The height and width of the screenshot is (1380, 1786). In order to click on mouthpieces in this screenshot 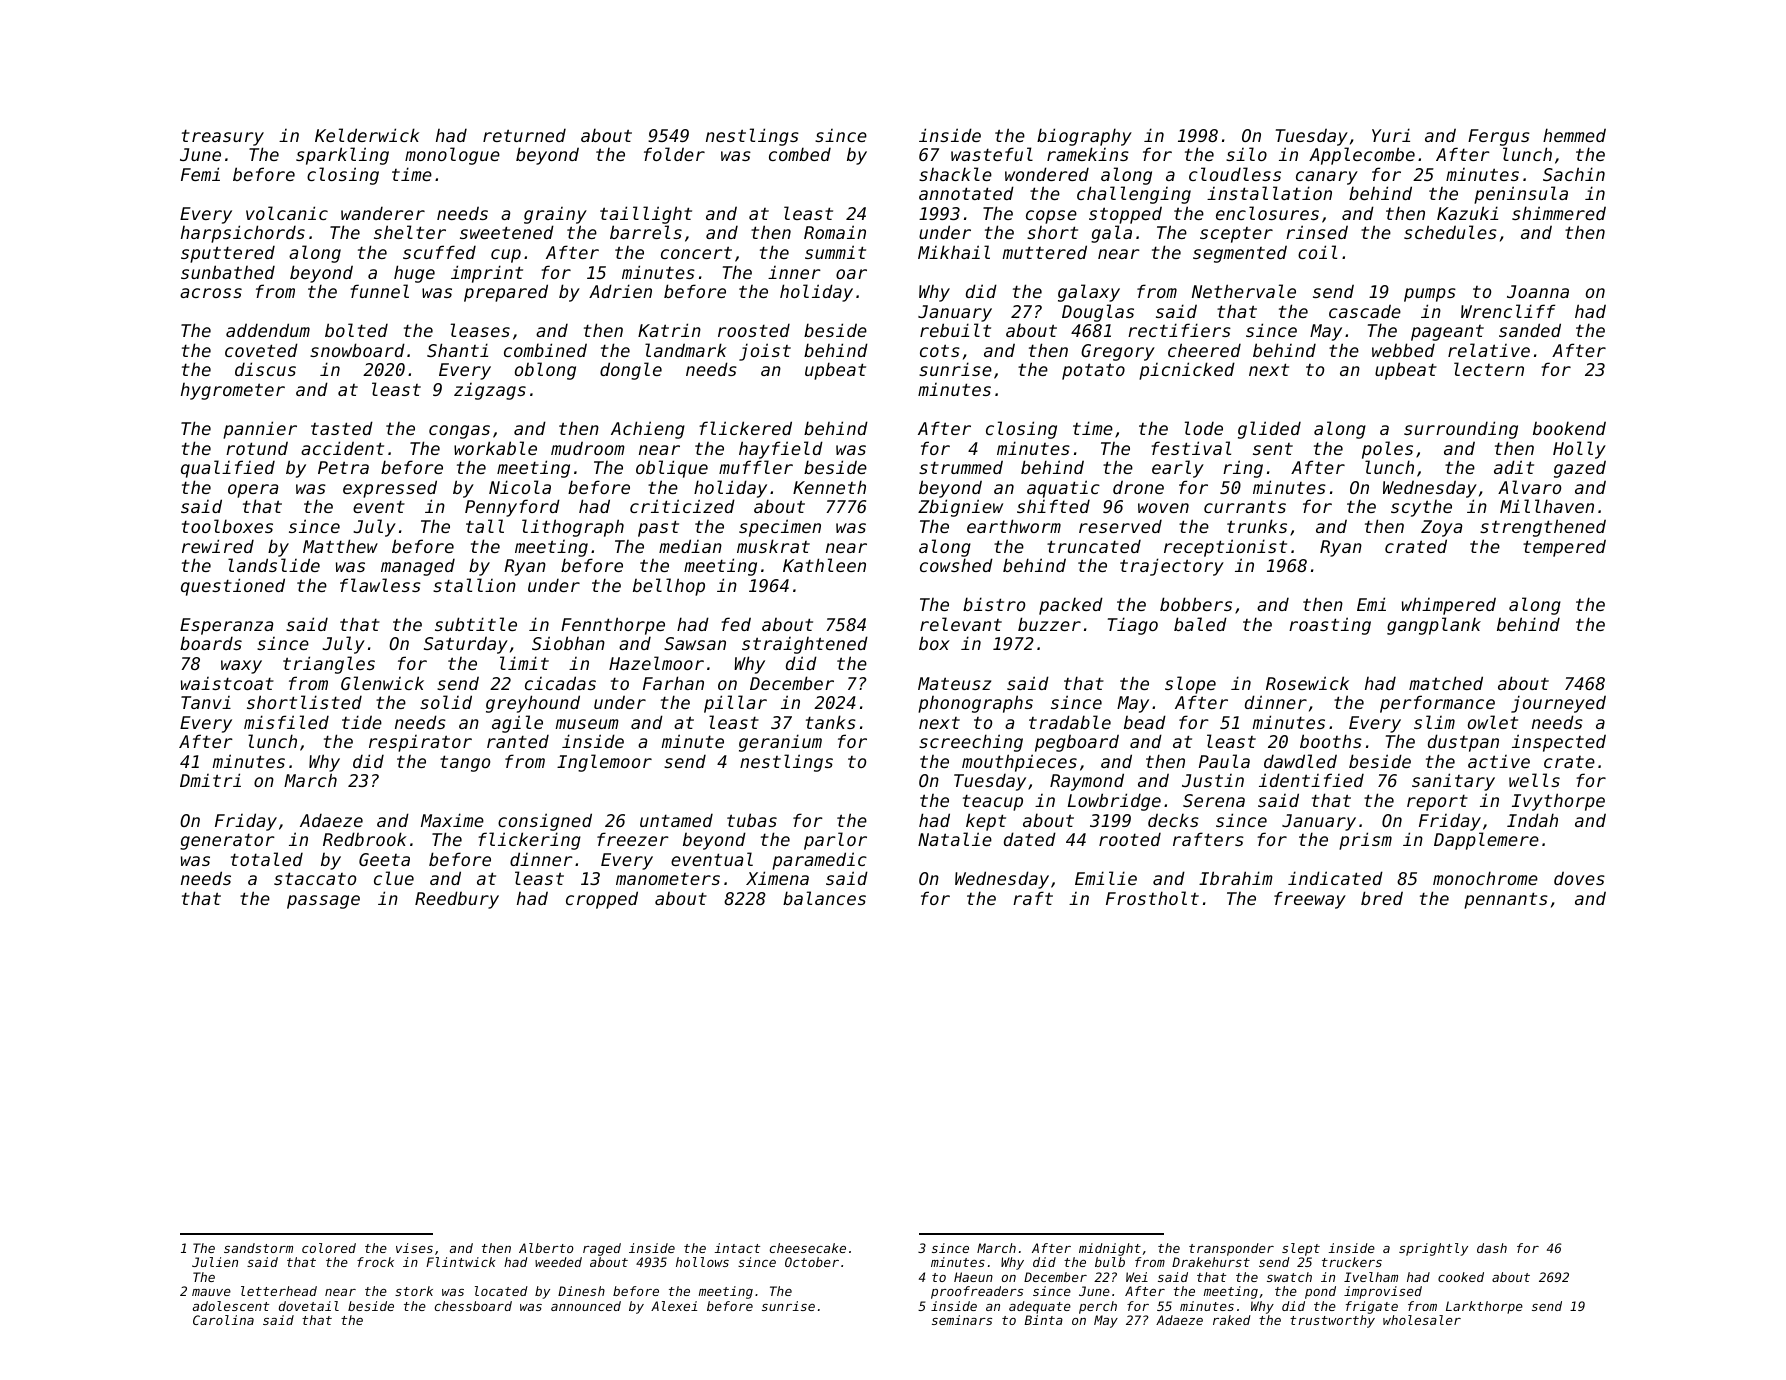, I will do `click(1019, 763)`.
